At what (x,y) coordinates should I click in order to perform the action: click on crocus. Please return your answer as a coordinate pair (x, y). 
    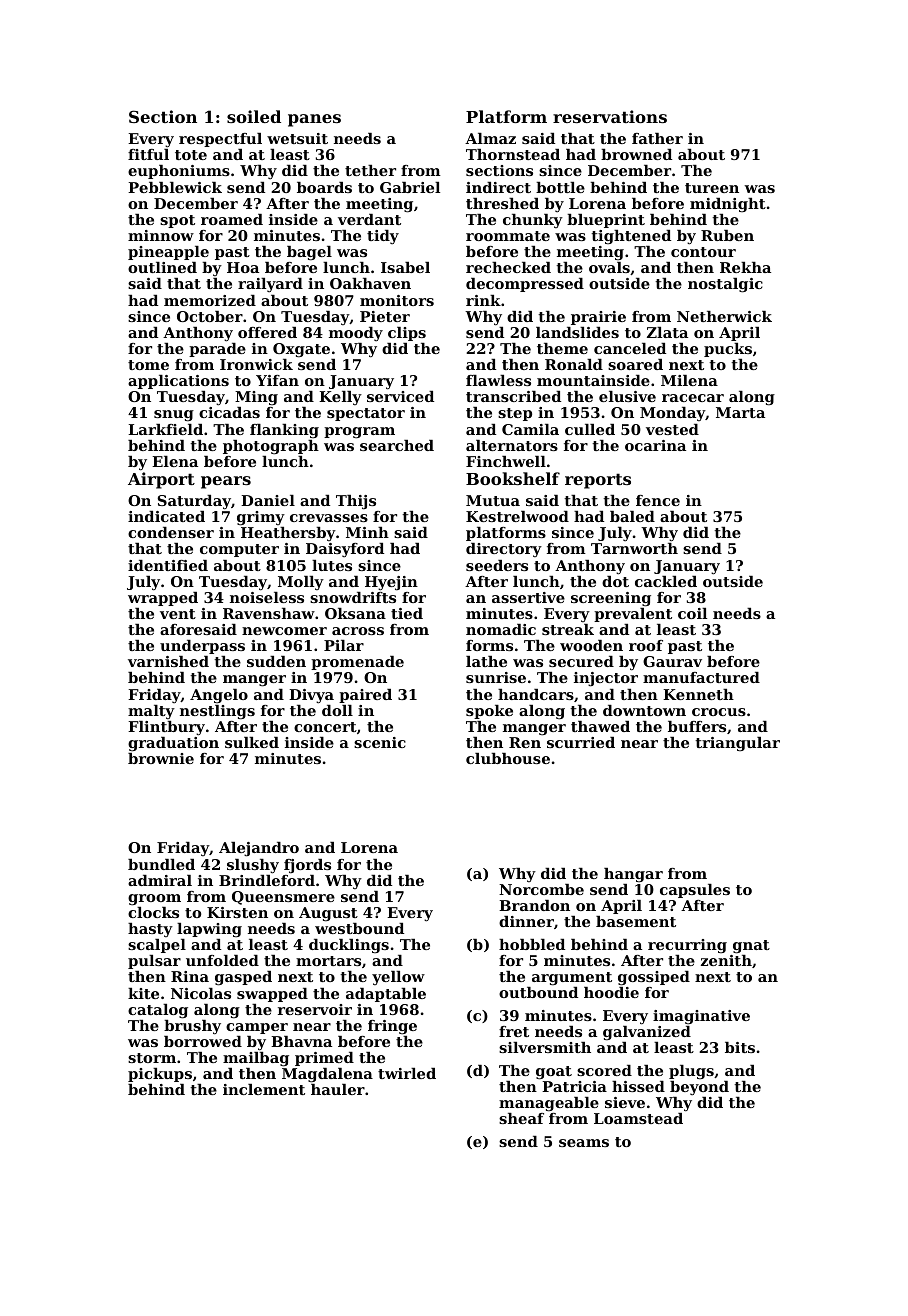
    Looking at the image, I should click on (719, 712).
